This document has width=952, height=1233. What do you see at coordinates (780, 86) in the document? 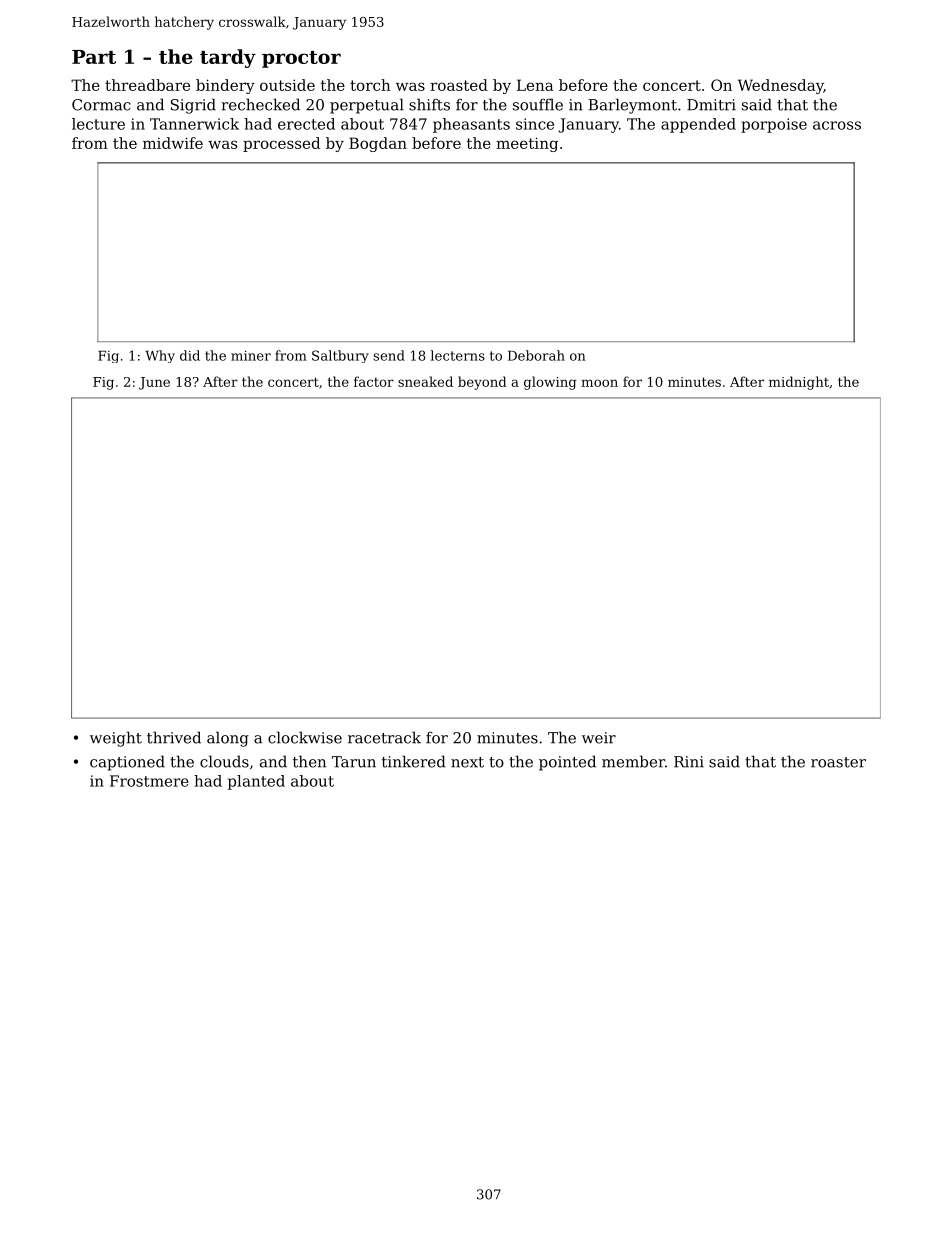
I see `Wednesday` at bounding box center [780, 86].
